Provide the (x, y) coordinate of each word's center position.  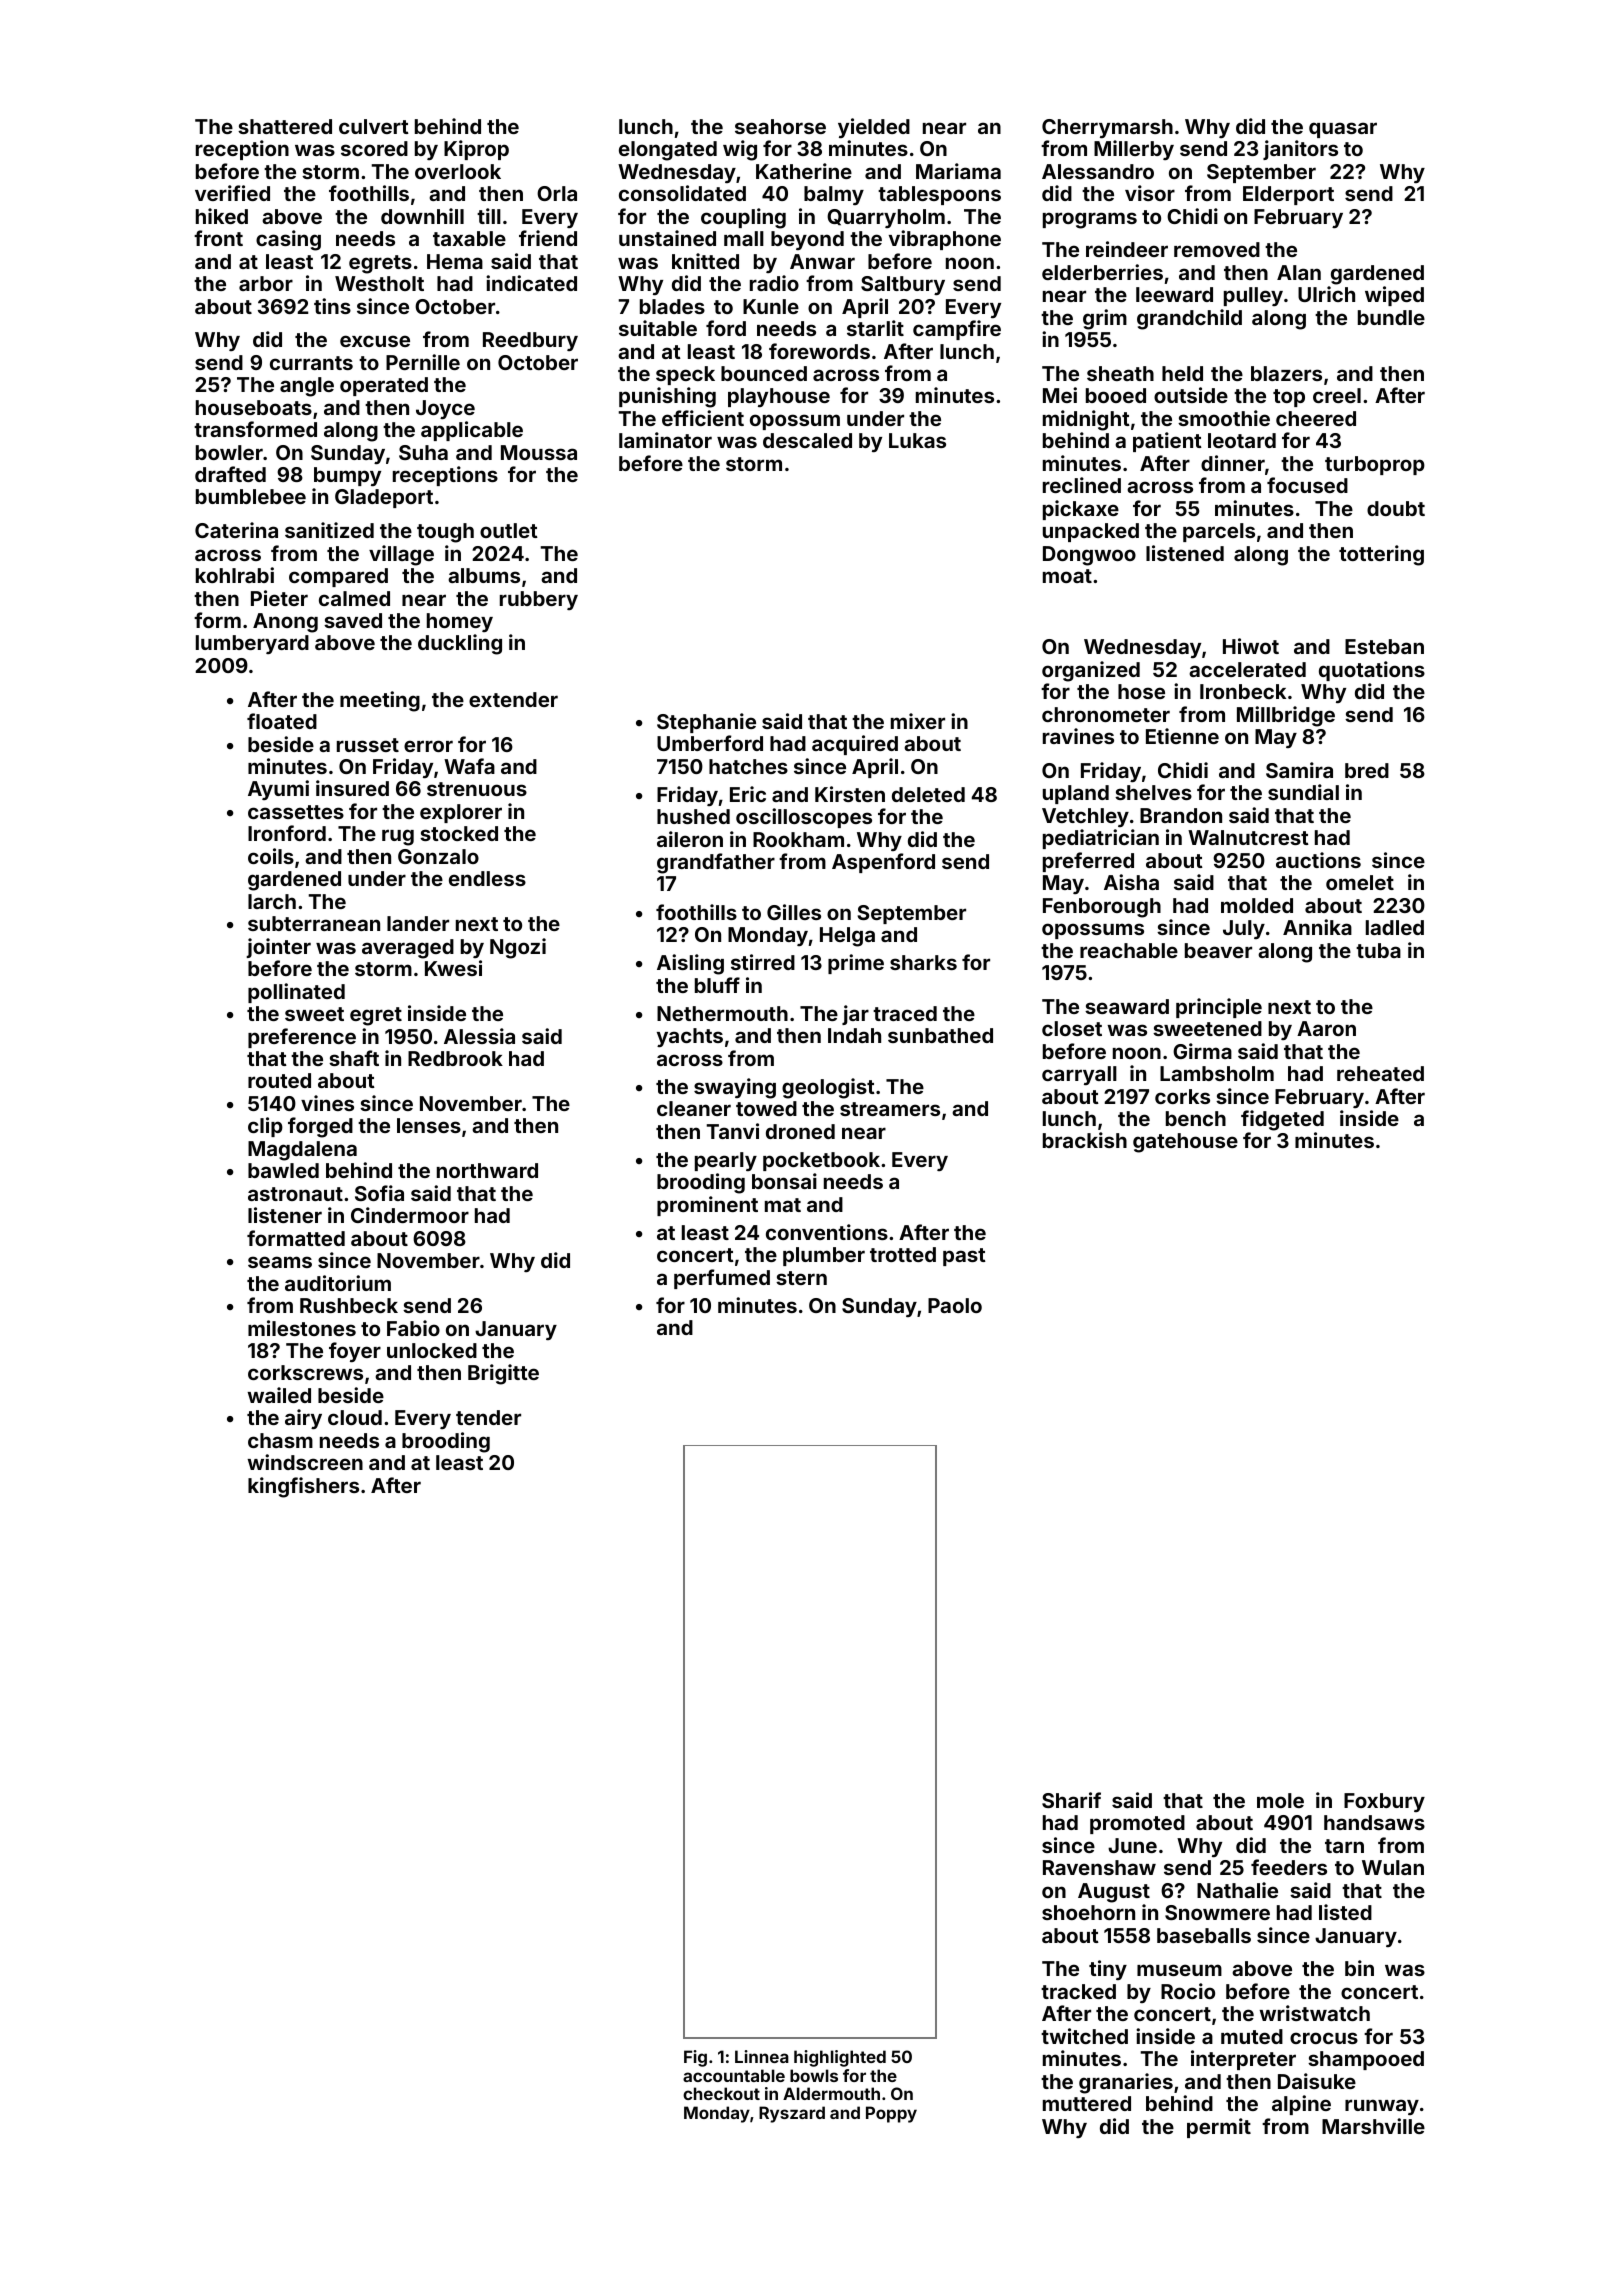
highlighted (840, 2058)
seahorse (780, 126)
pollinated (296, 993)
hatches (748, 766)
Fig (695, 2058)
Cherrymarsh (1107, 128)
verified (232, 193)
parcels (1219, 532)
